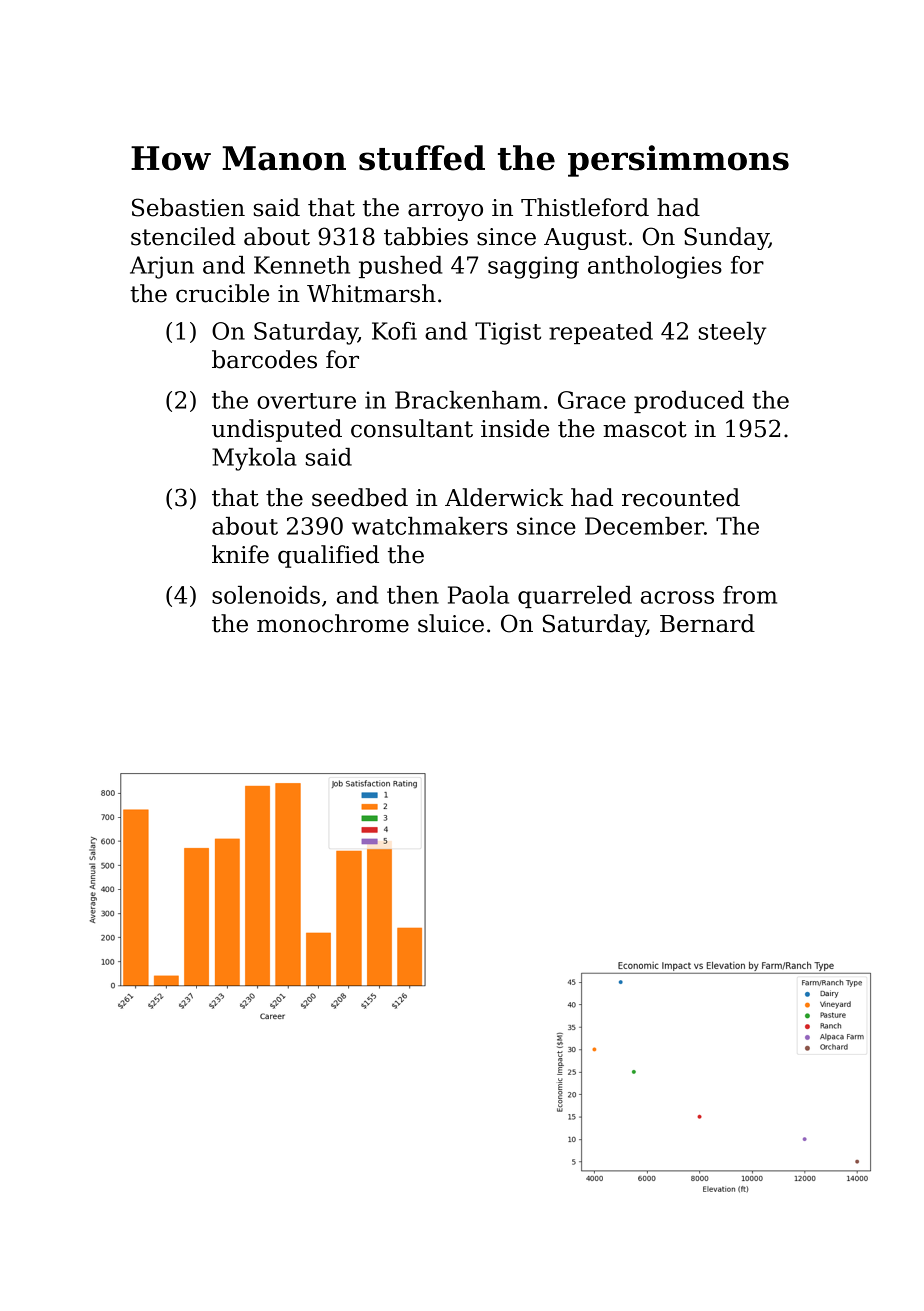 The image size is (924, 1311). What do you see at coordinates (732, 333) in the screenshot?
I see `steely` at bounding box center [732, 333].
